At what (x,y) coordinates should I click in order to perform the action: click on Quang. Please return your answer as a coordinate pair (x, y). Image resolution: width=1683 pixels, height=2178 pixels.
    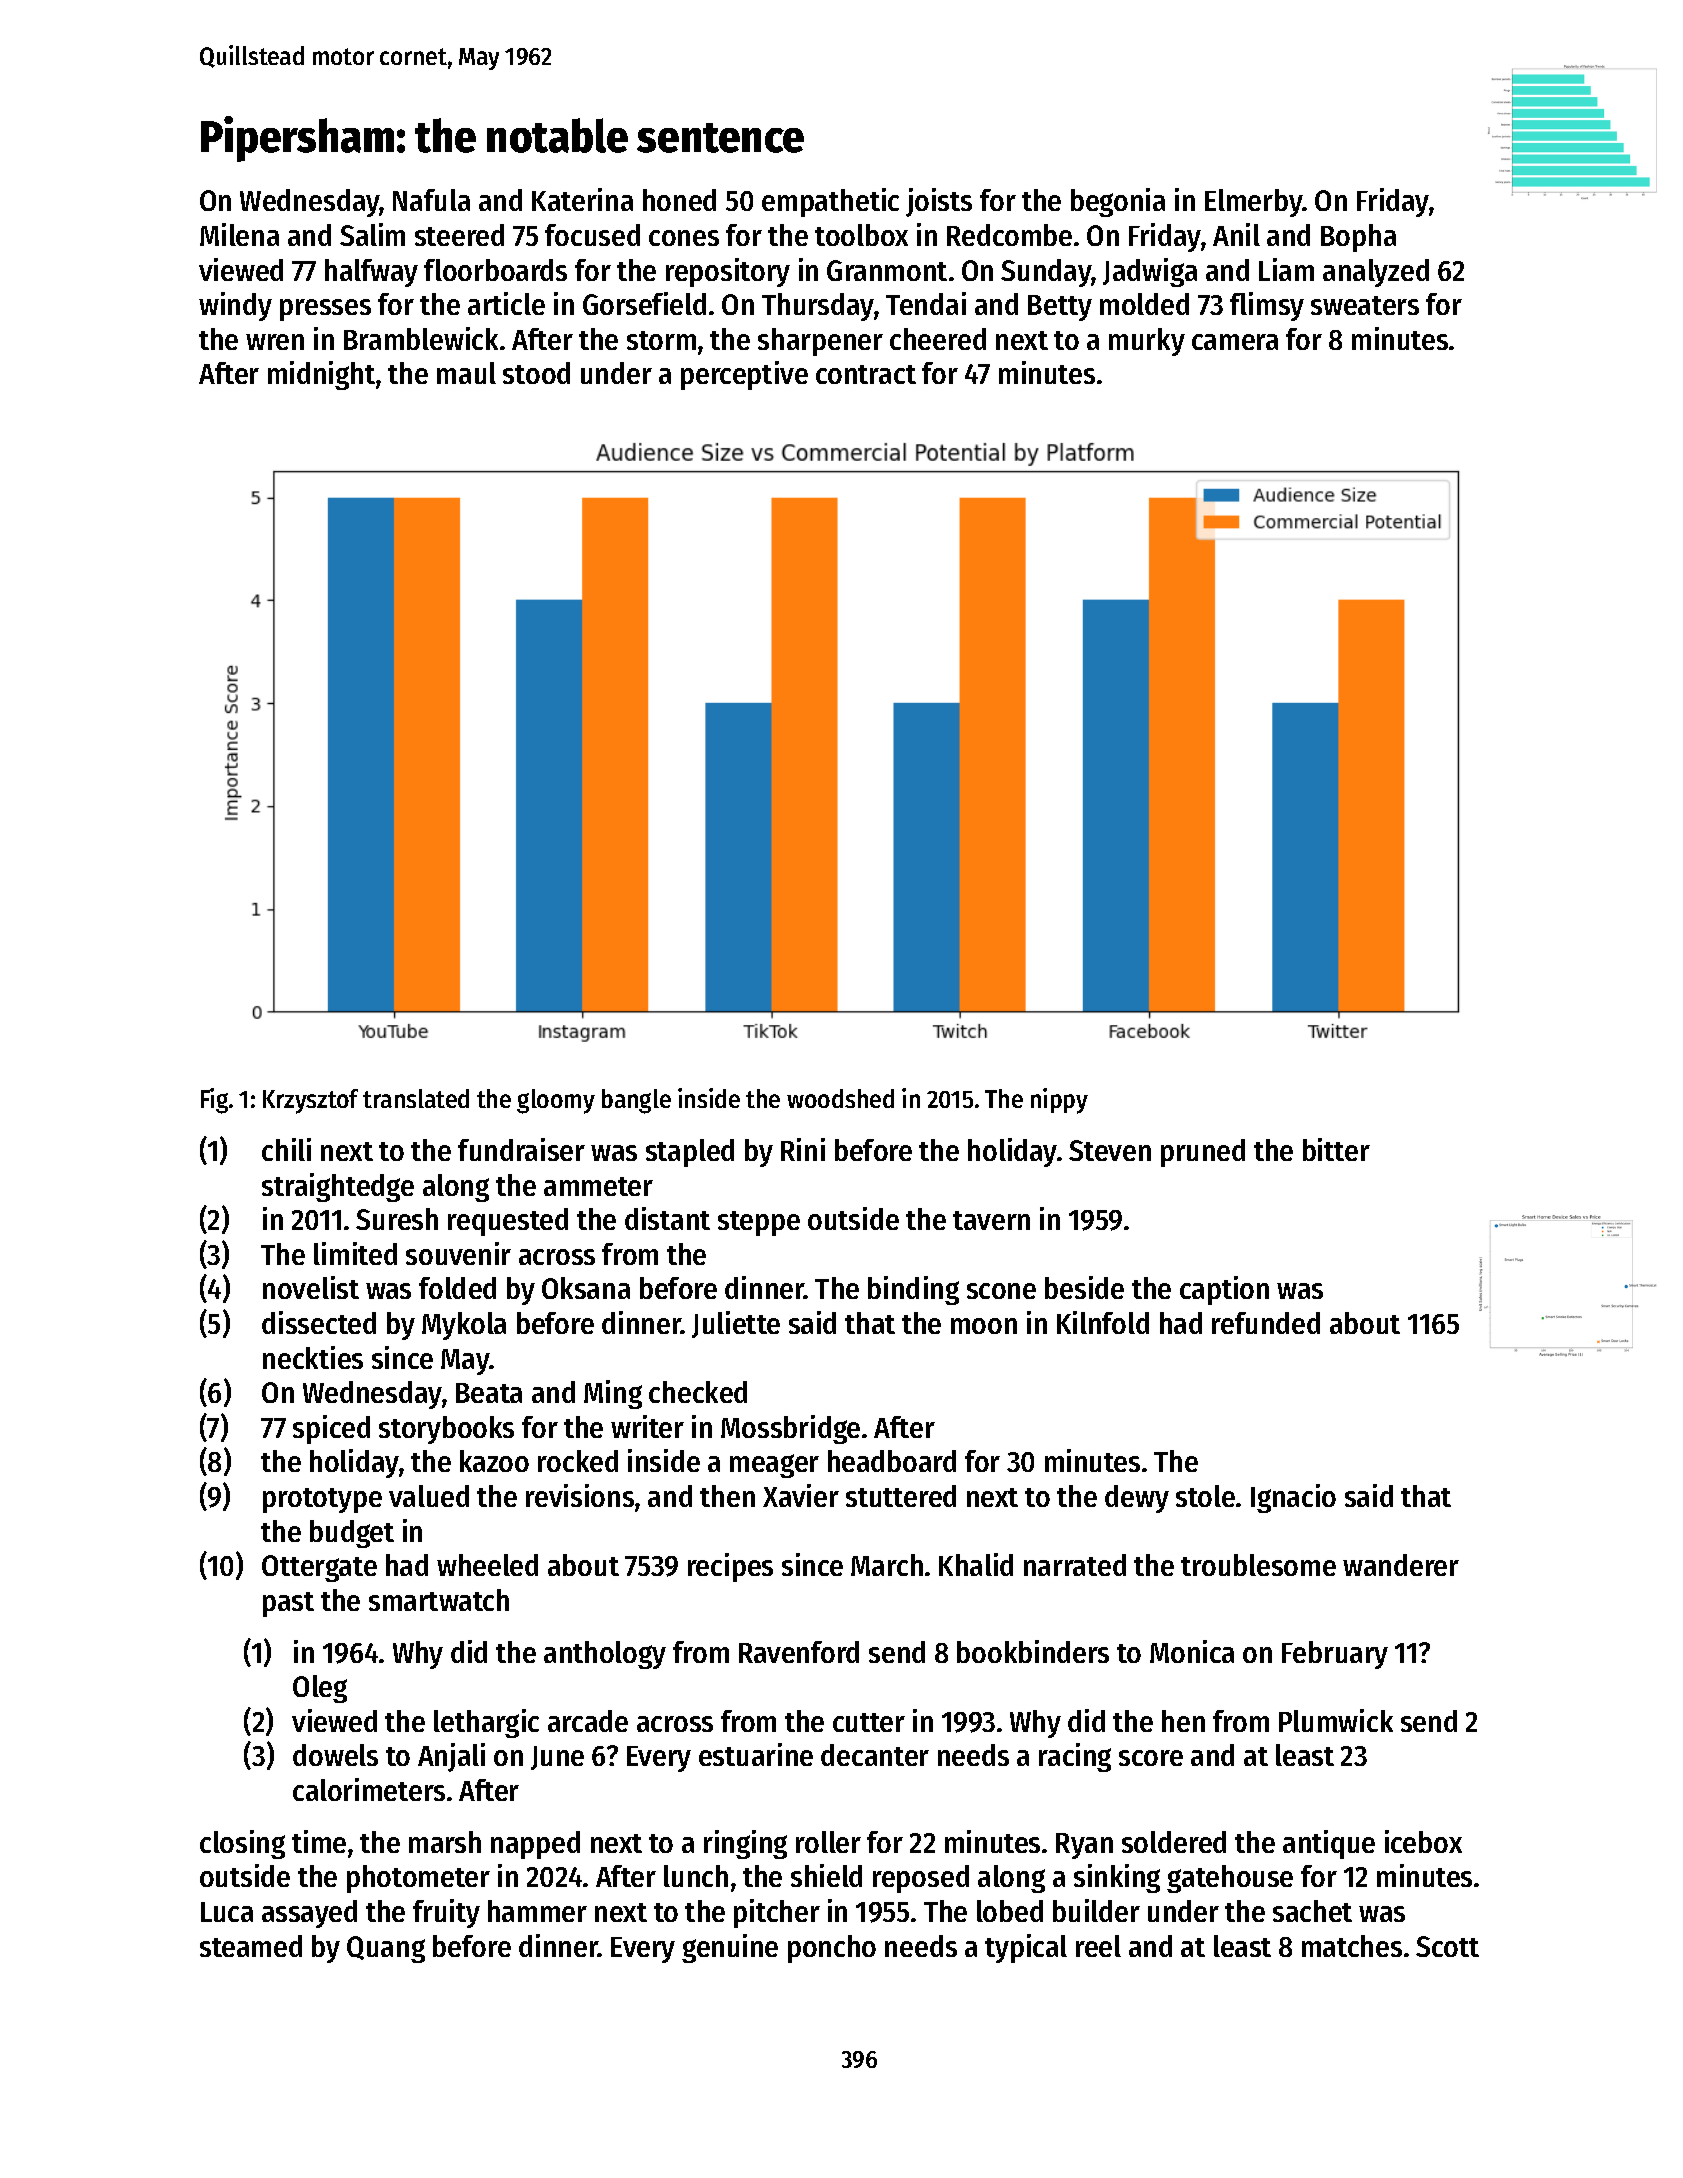
    Looking at the image, I should click on (386, 1949).
